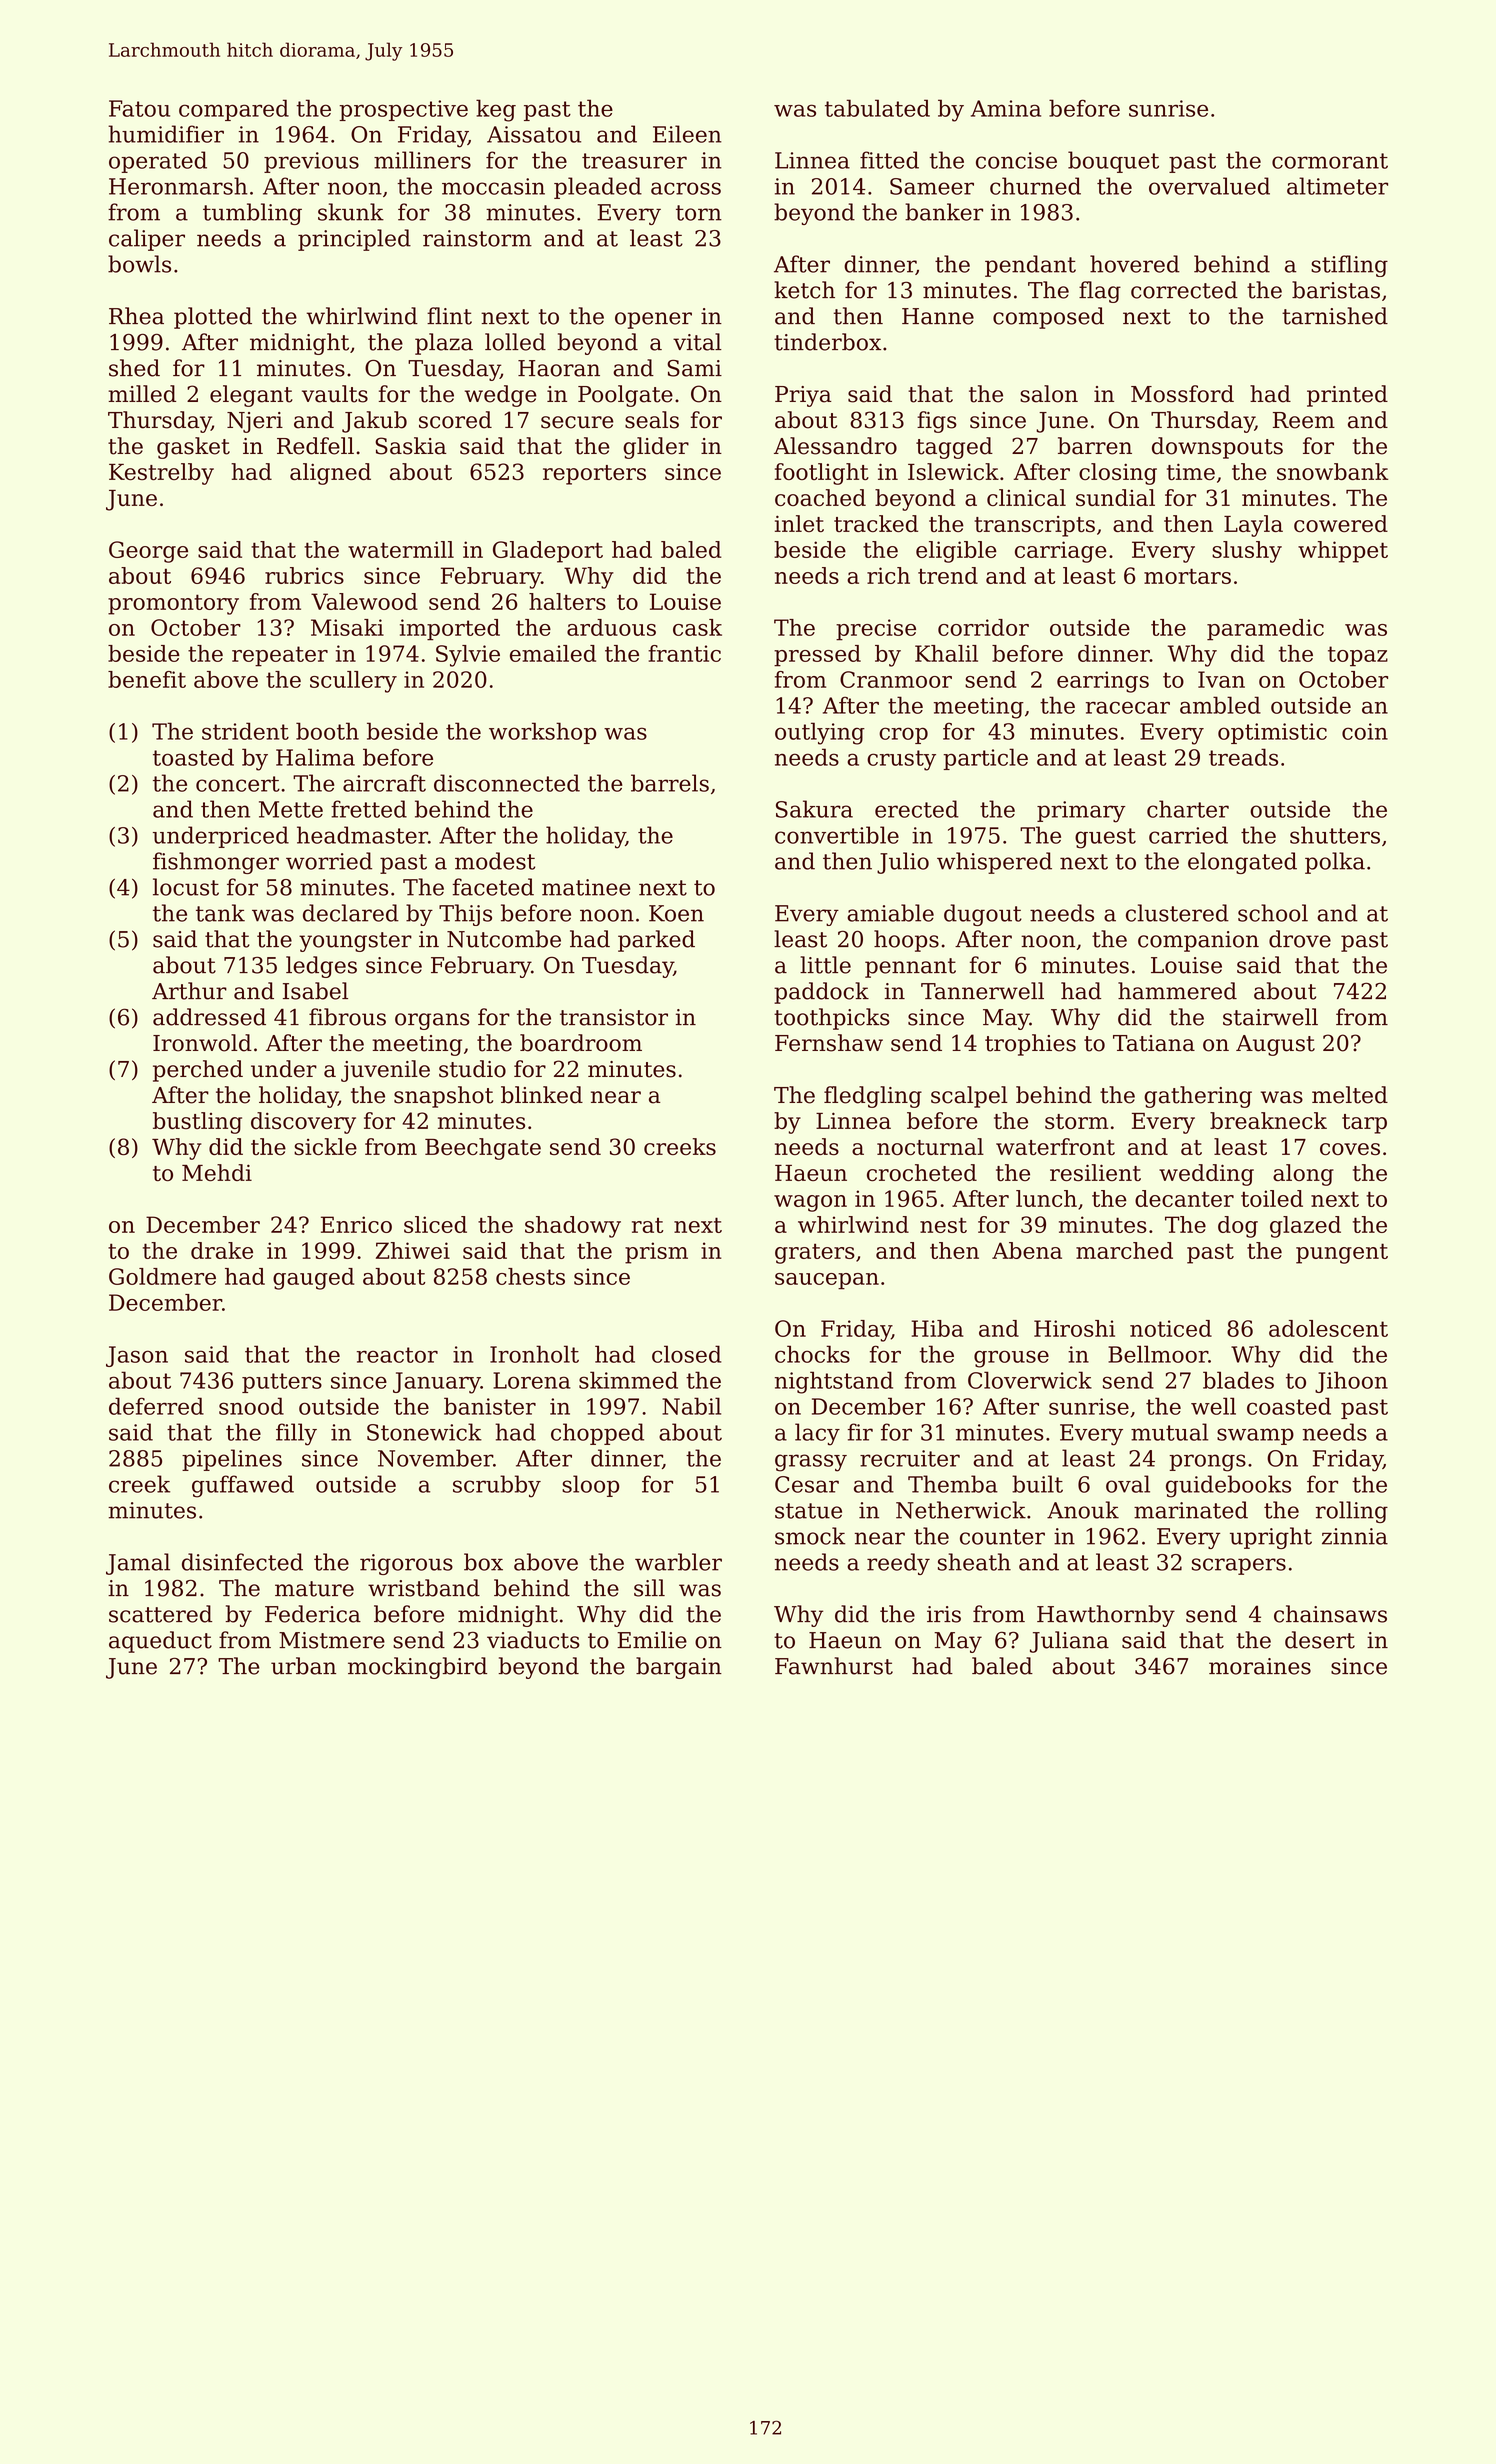 The image size is (1496, 2464). I want to click on Amina, so click(1006, 108).
